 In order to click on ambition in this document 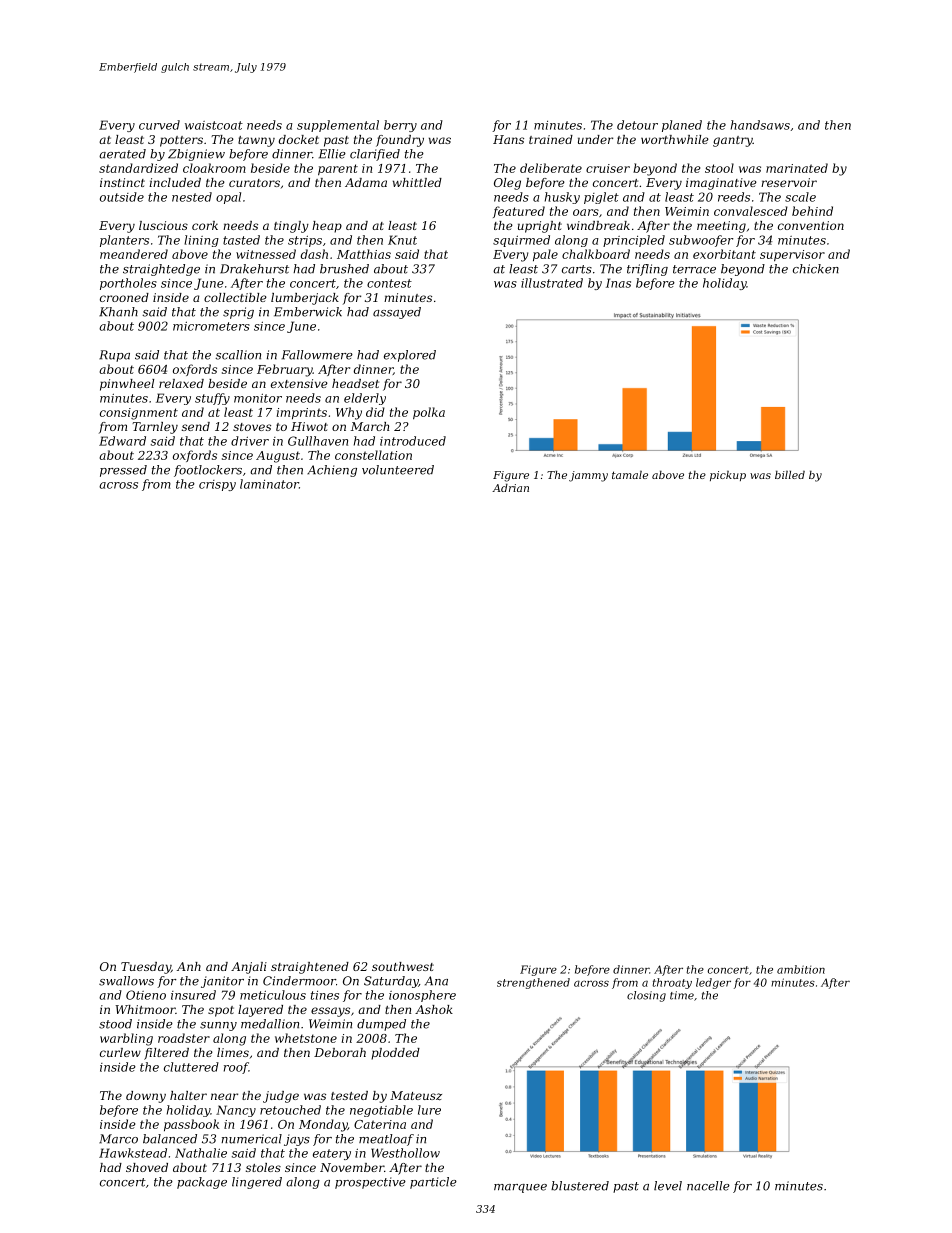, I will do `click(801, 969)`.
